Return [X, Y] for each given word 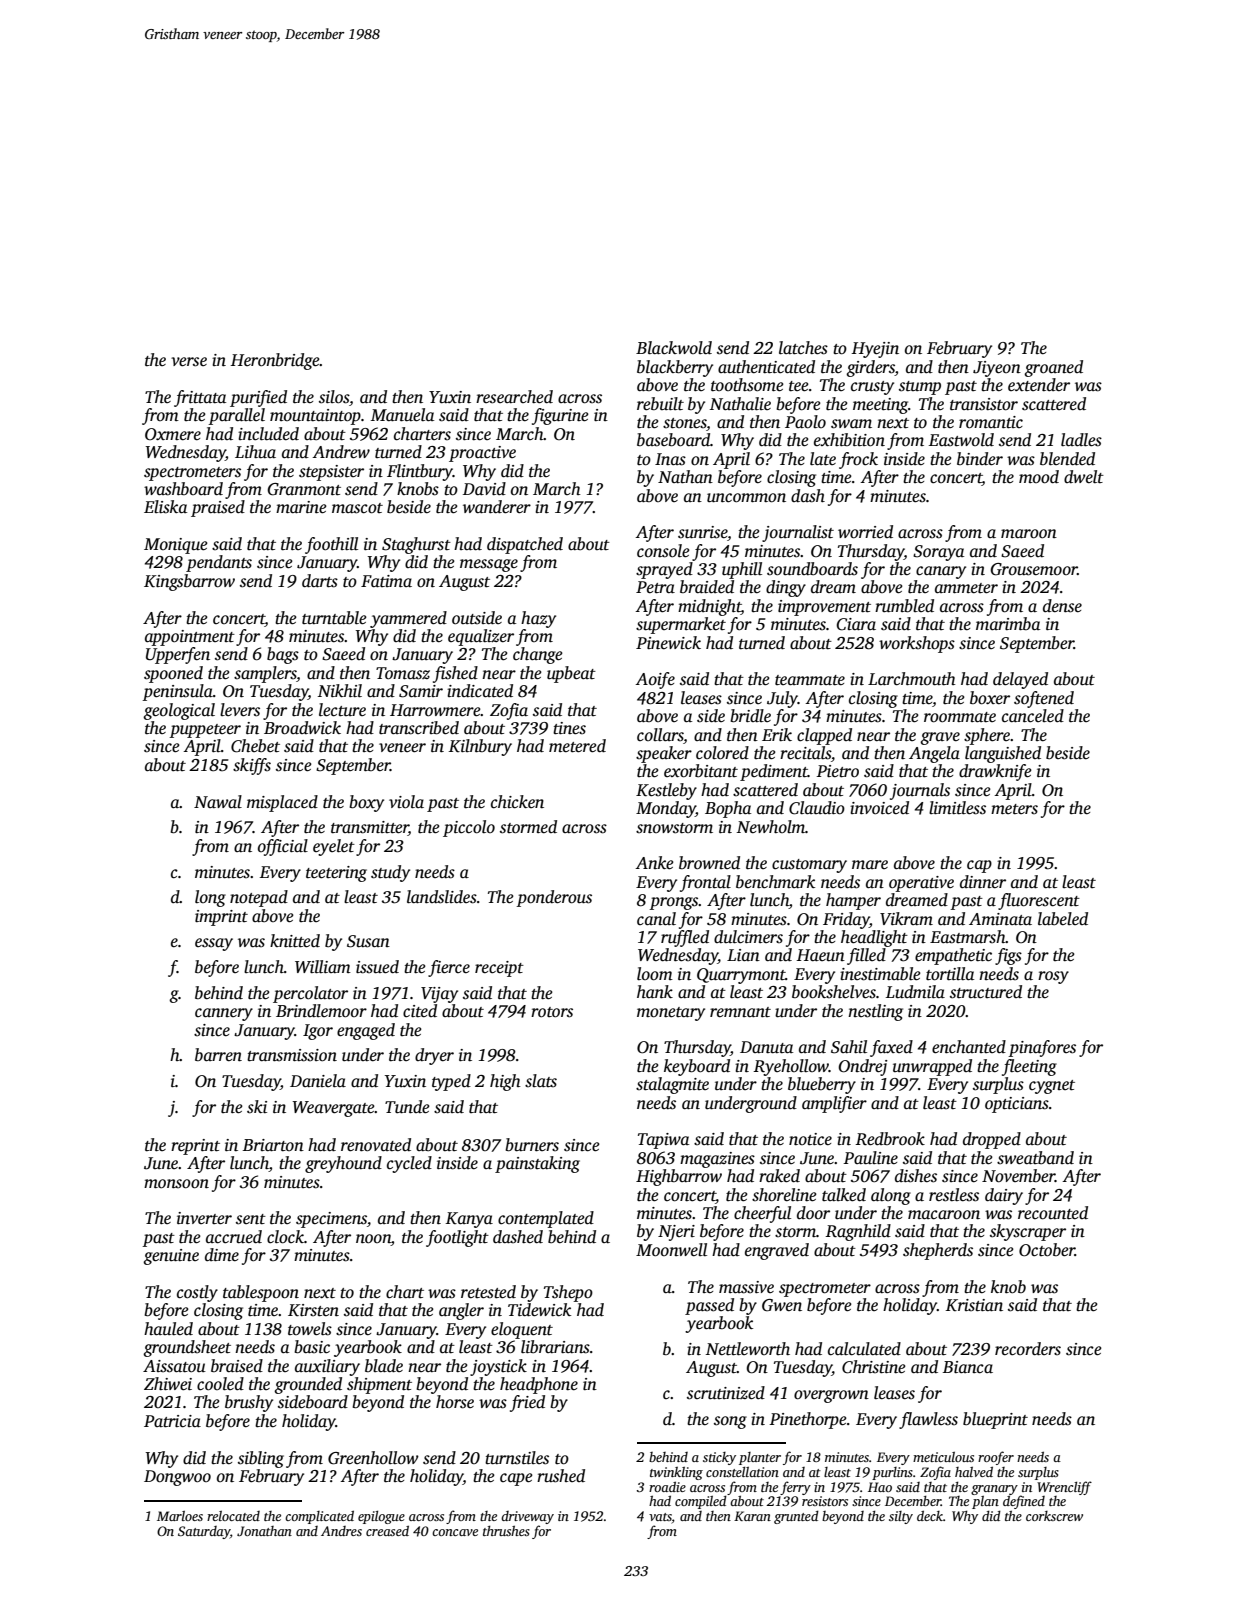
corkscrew [1054, 1516]
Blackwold [674, 348]
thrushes [506, 1530]
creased [387, 1530]
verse [189, 362]
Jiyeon [997, 369]
